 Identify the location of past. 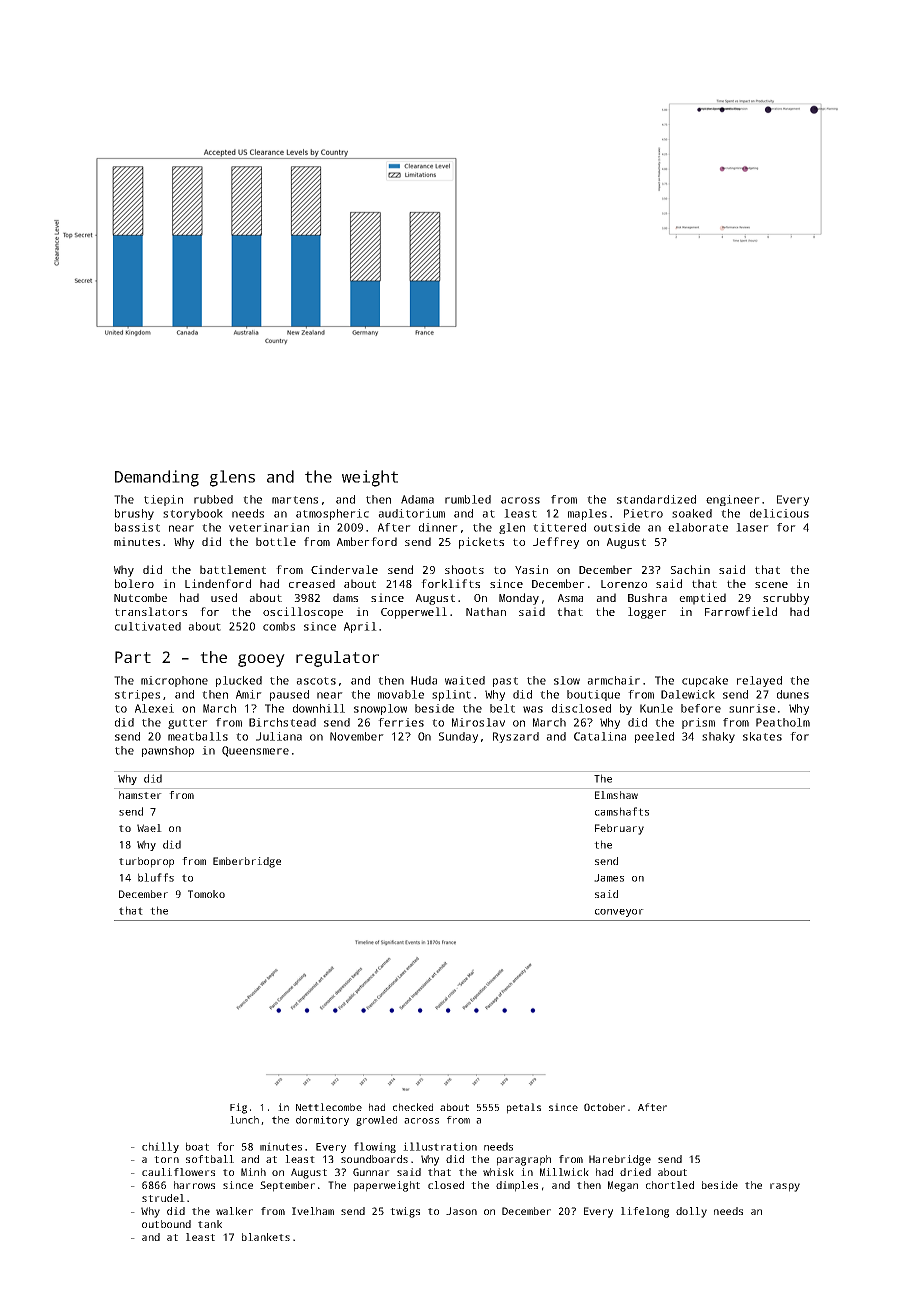
(505, 682).
